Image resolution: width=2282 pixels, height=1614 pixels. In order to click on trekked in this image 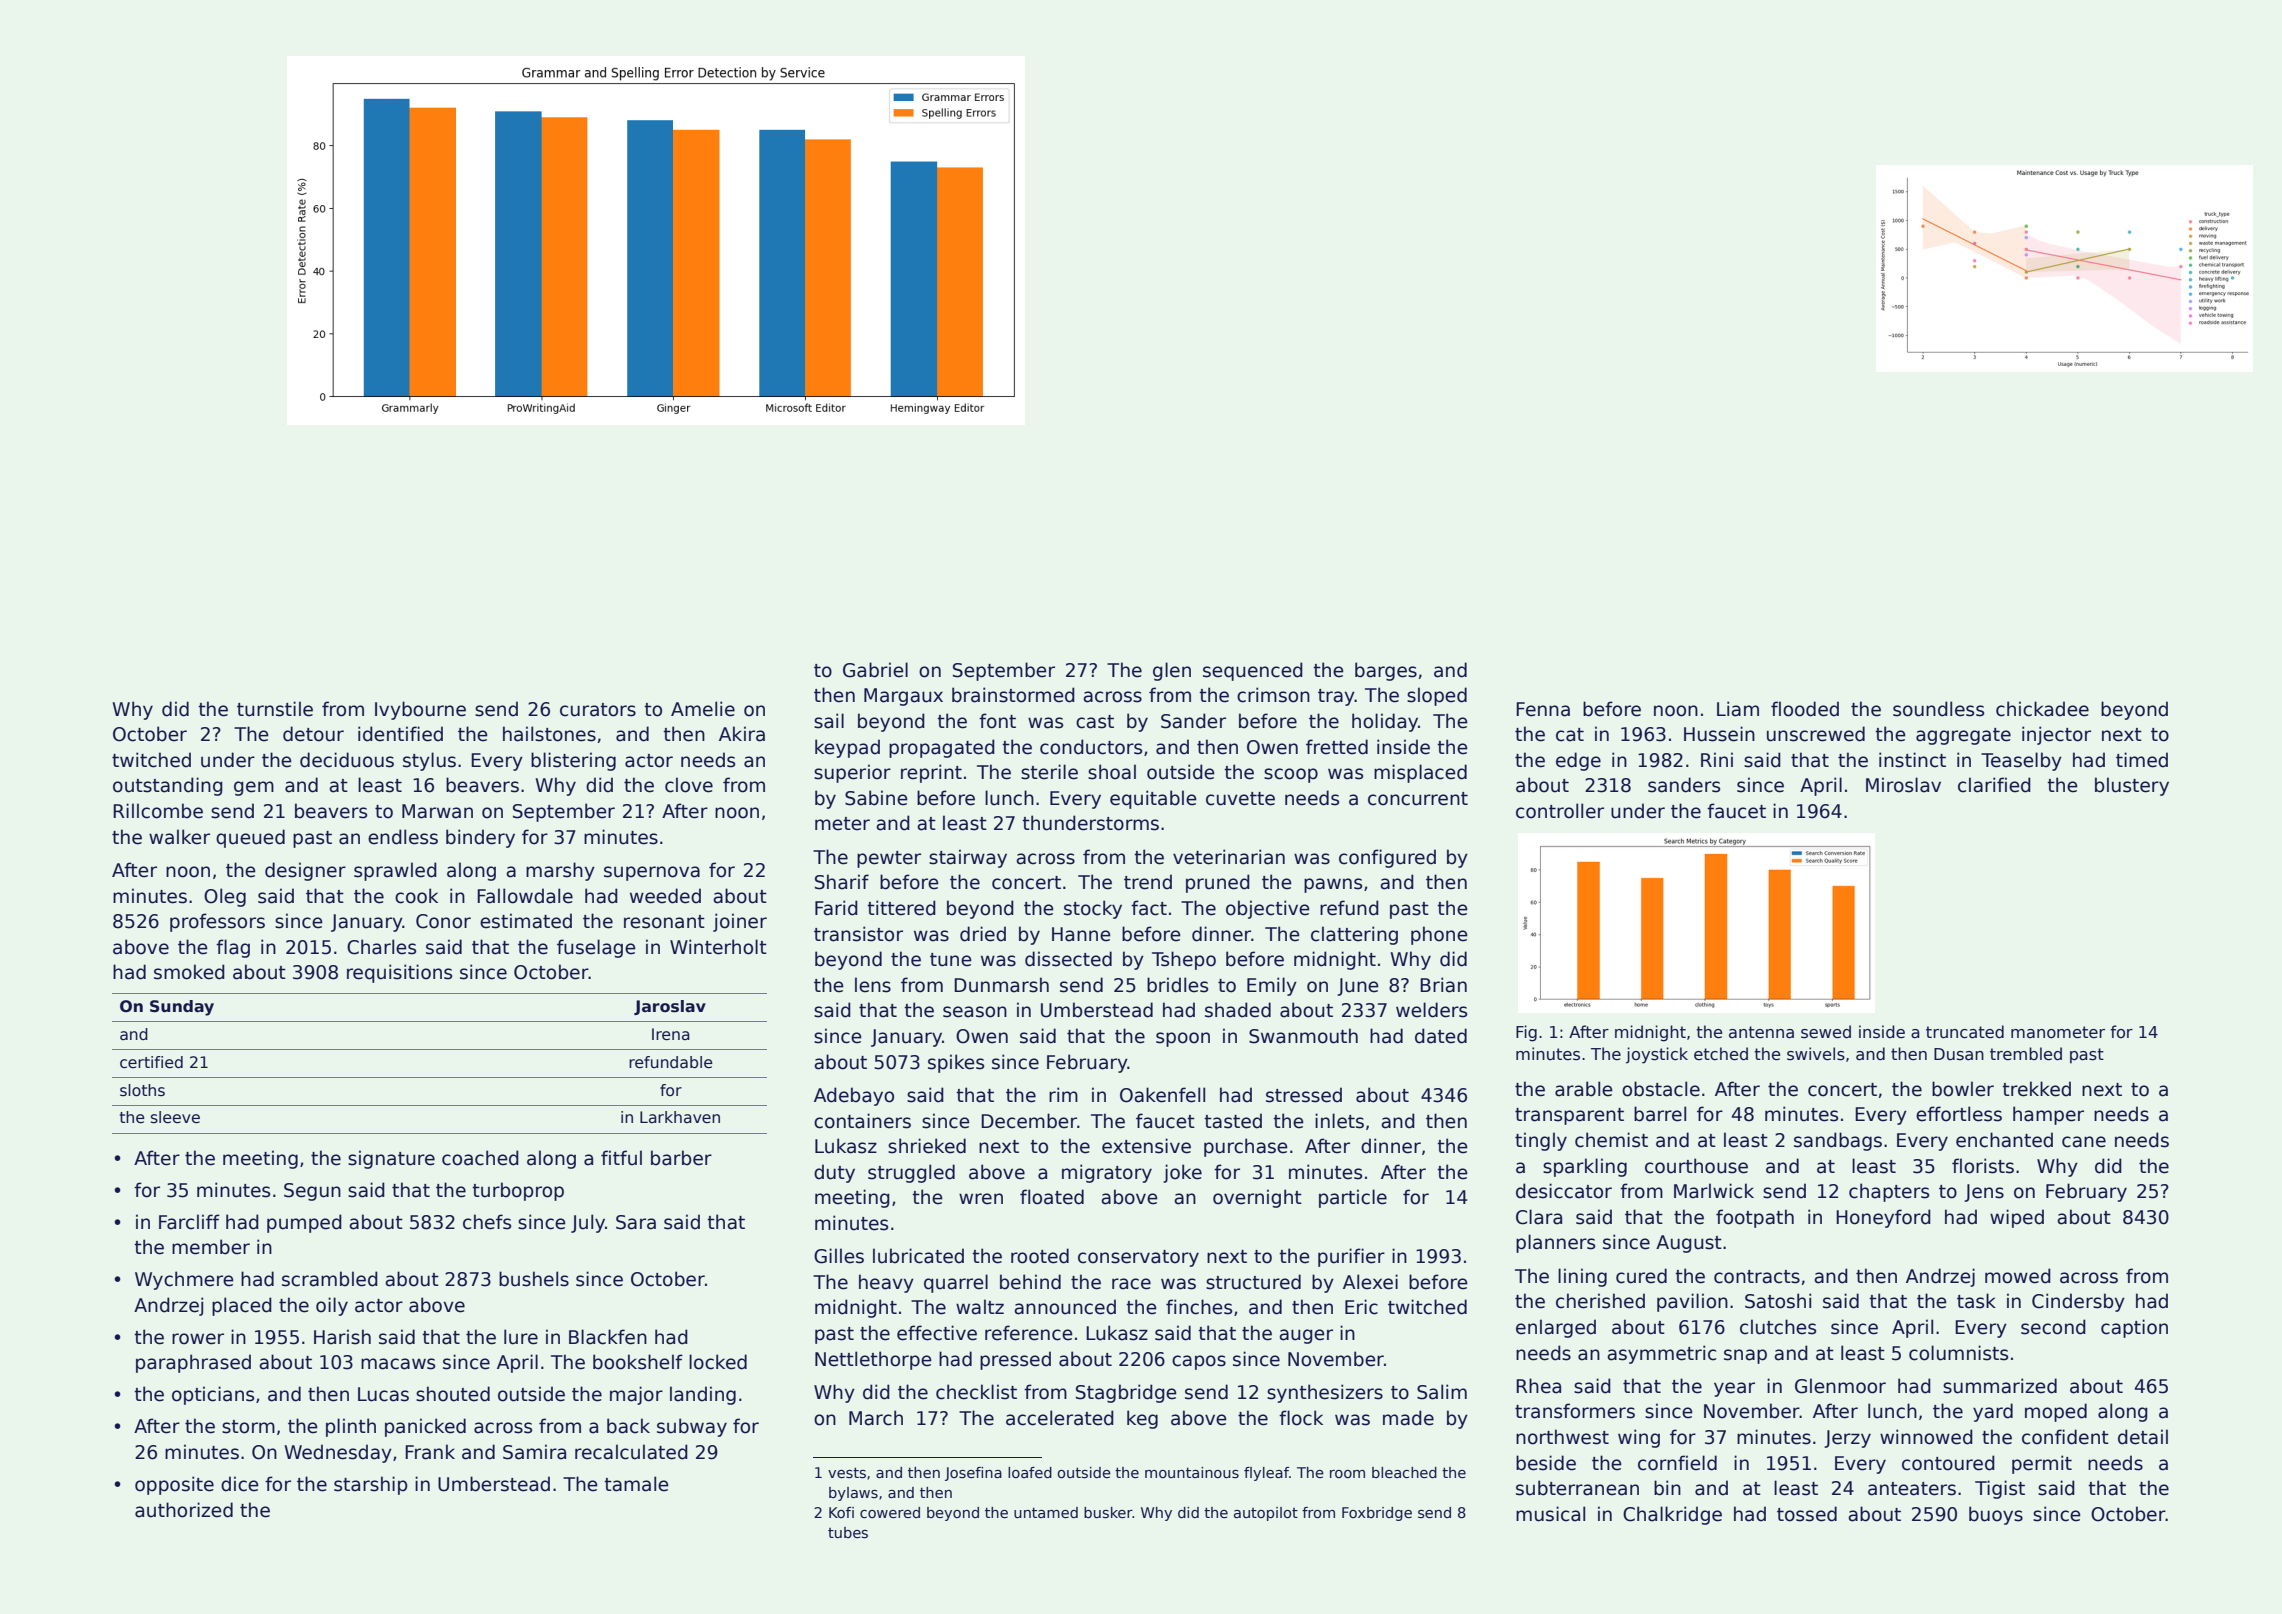, I will do `click(2036, 1089)`.
